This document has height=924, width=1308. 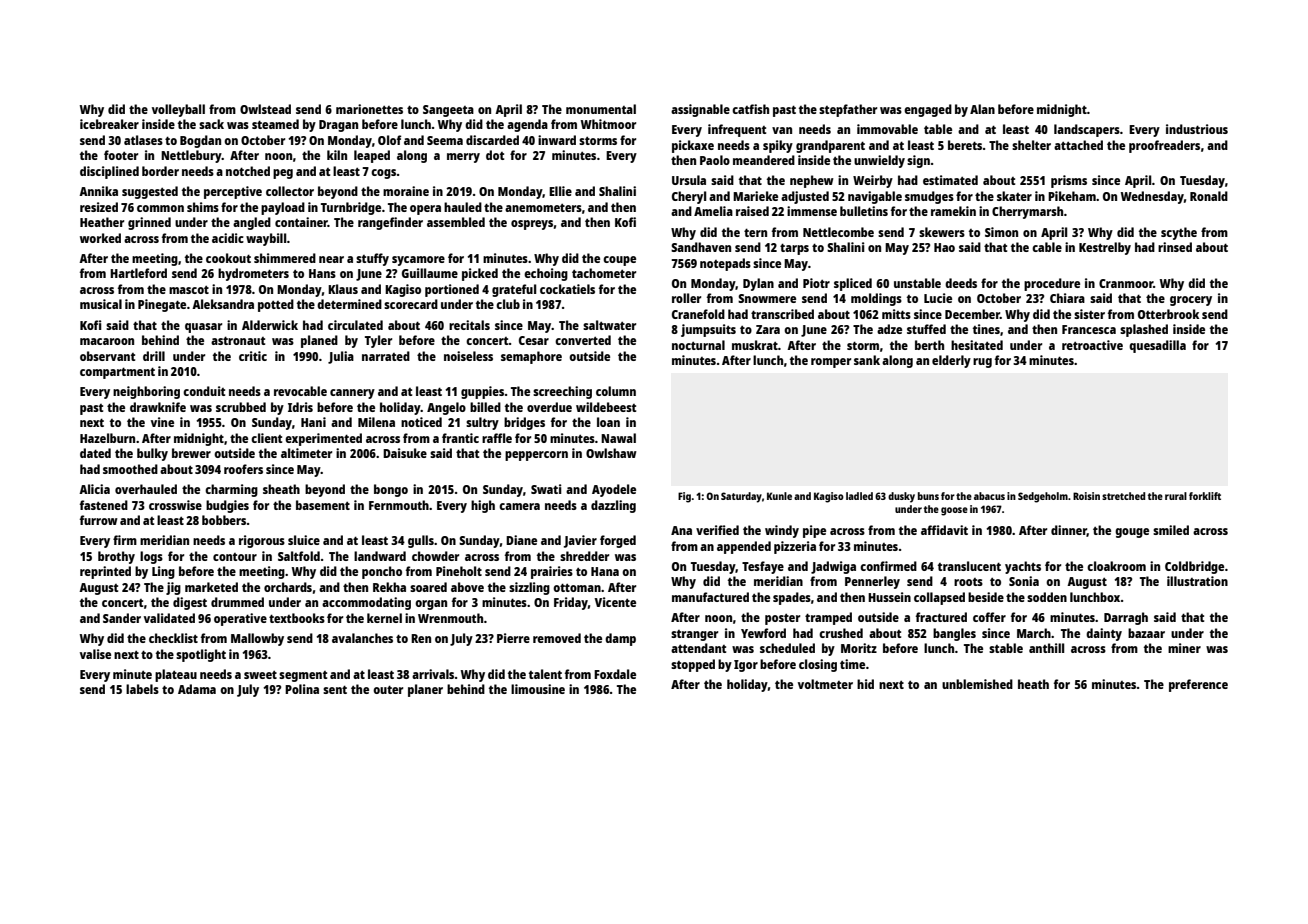 I want to click on footer, so click(x=121, y=155).
